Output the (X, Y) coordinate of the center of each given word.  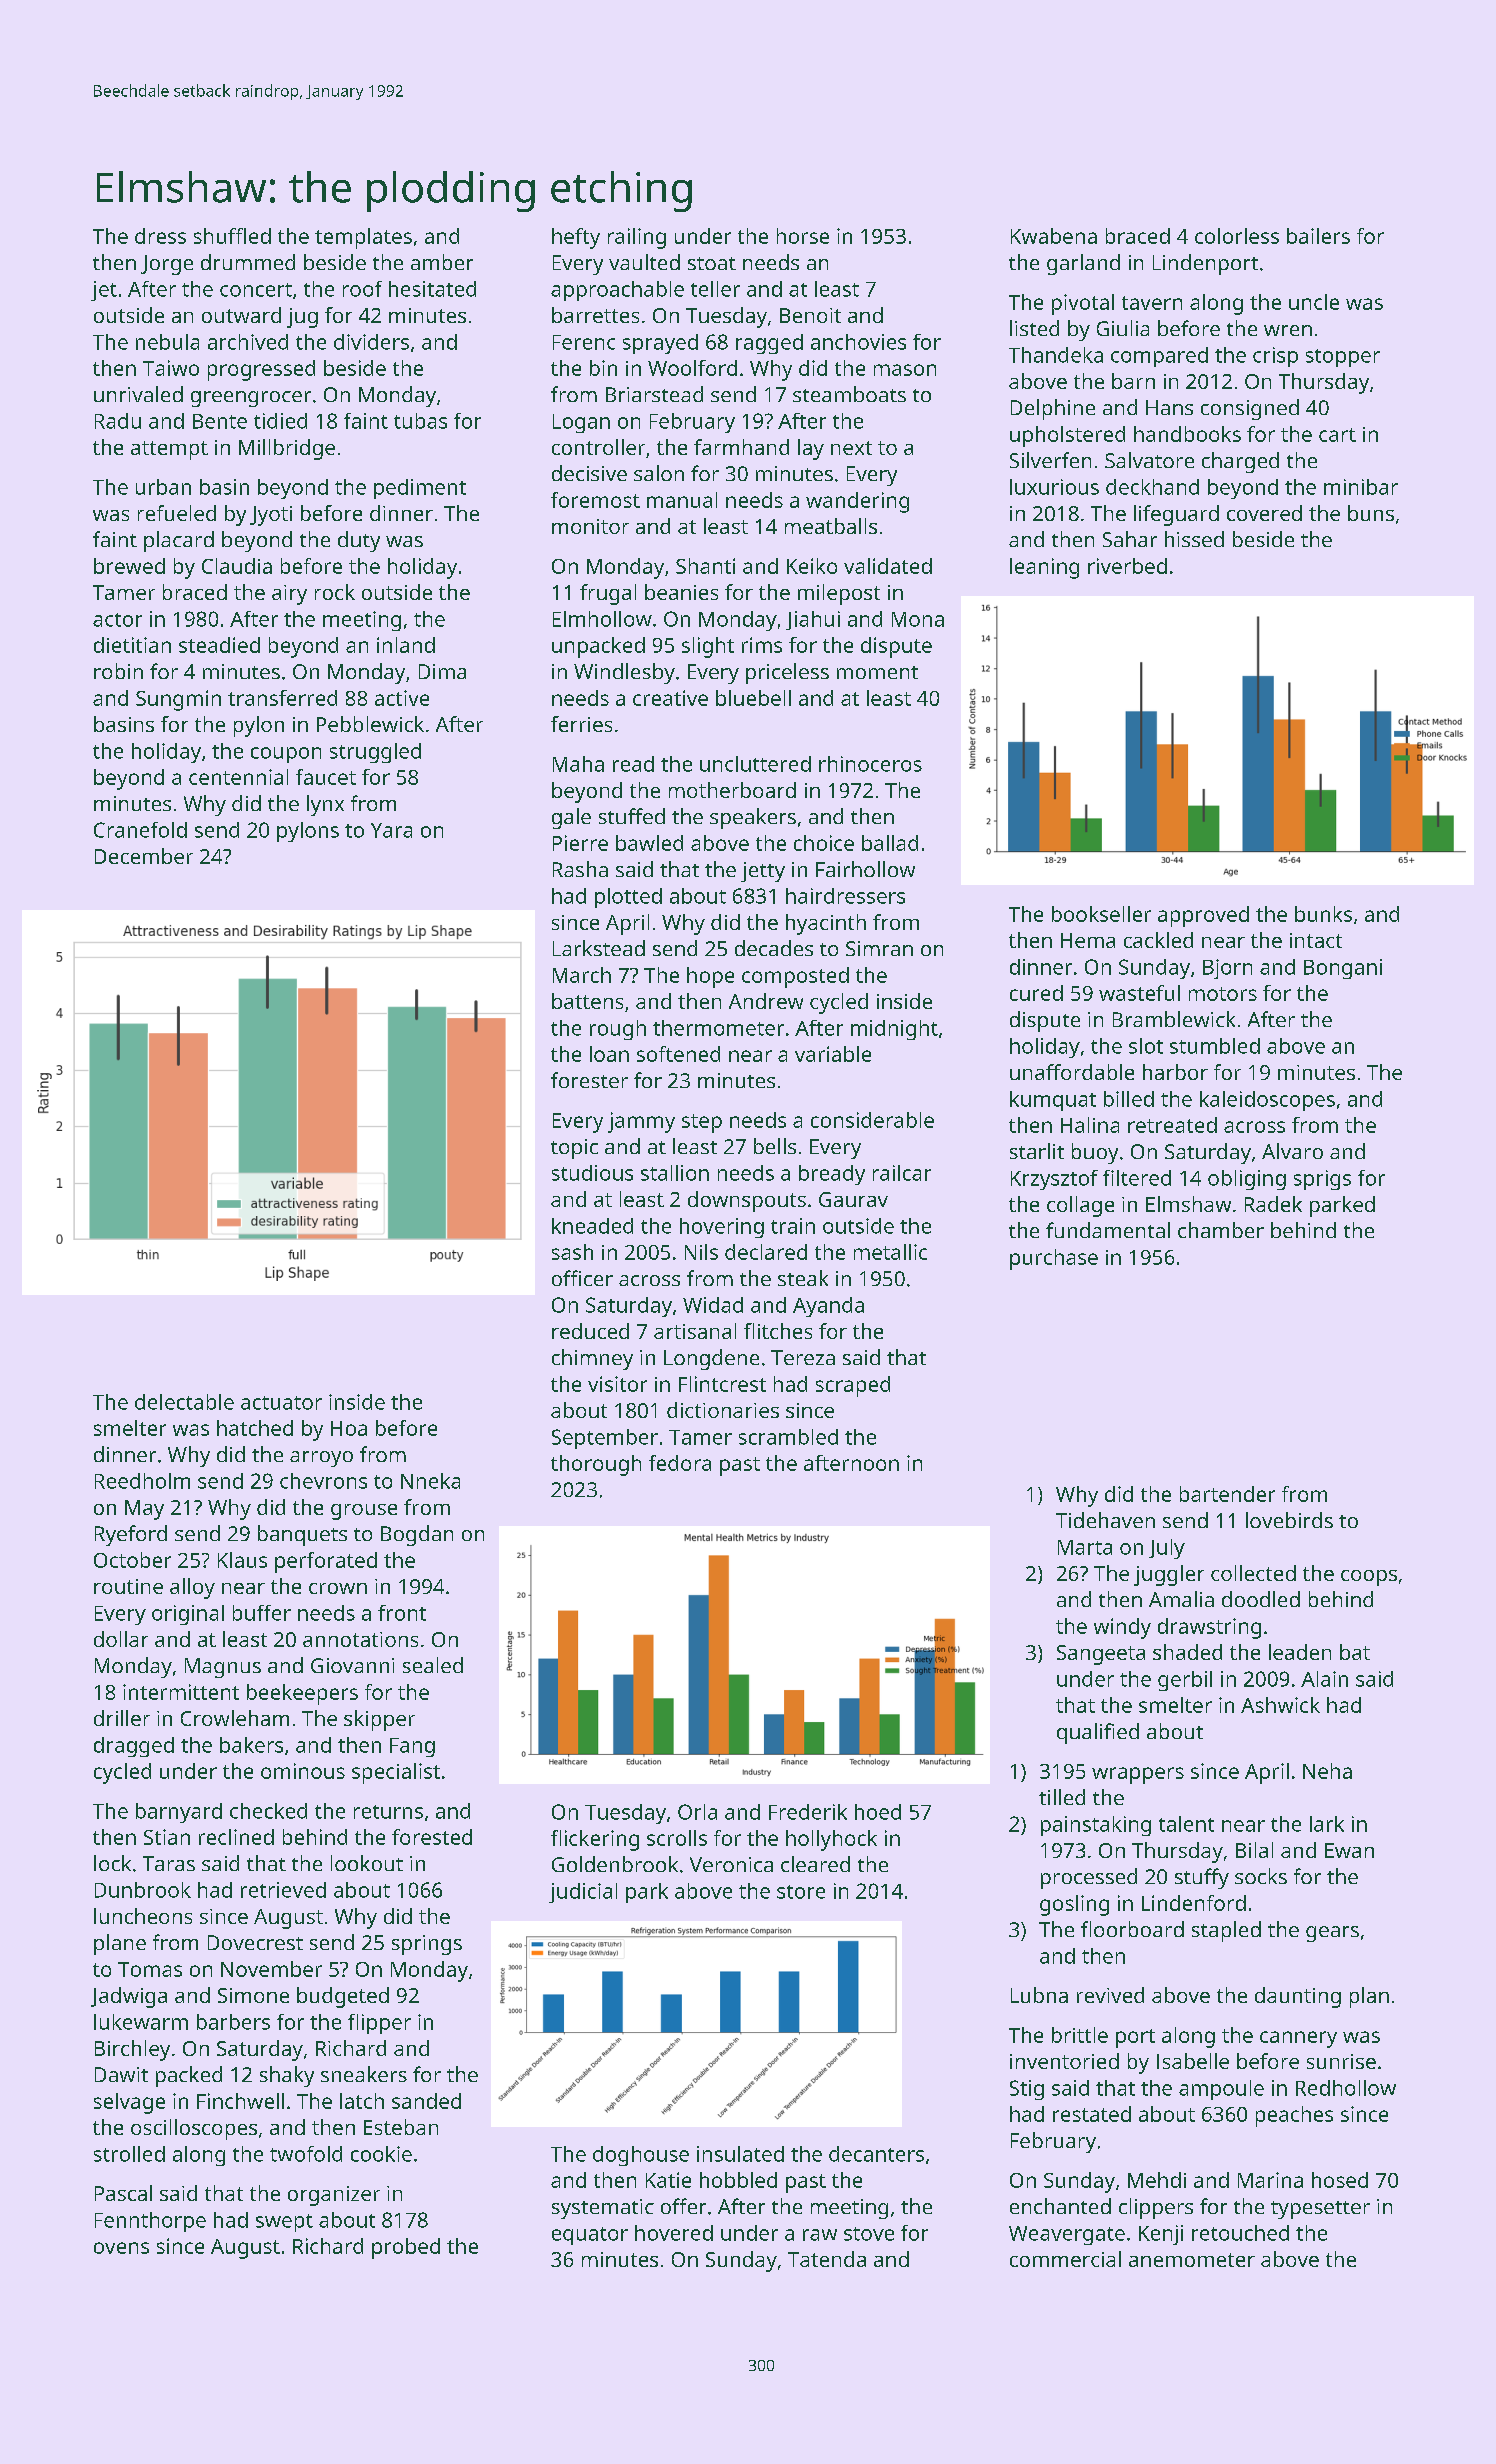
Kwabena (1054, 236)
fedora (680, 1463)
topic (574, 1149)
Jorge (167, 265)
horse (803, 236)
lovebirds (1289, 1520)
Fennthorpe (150, 2222)
